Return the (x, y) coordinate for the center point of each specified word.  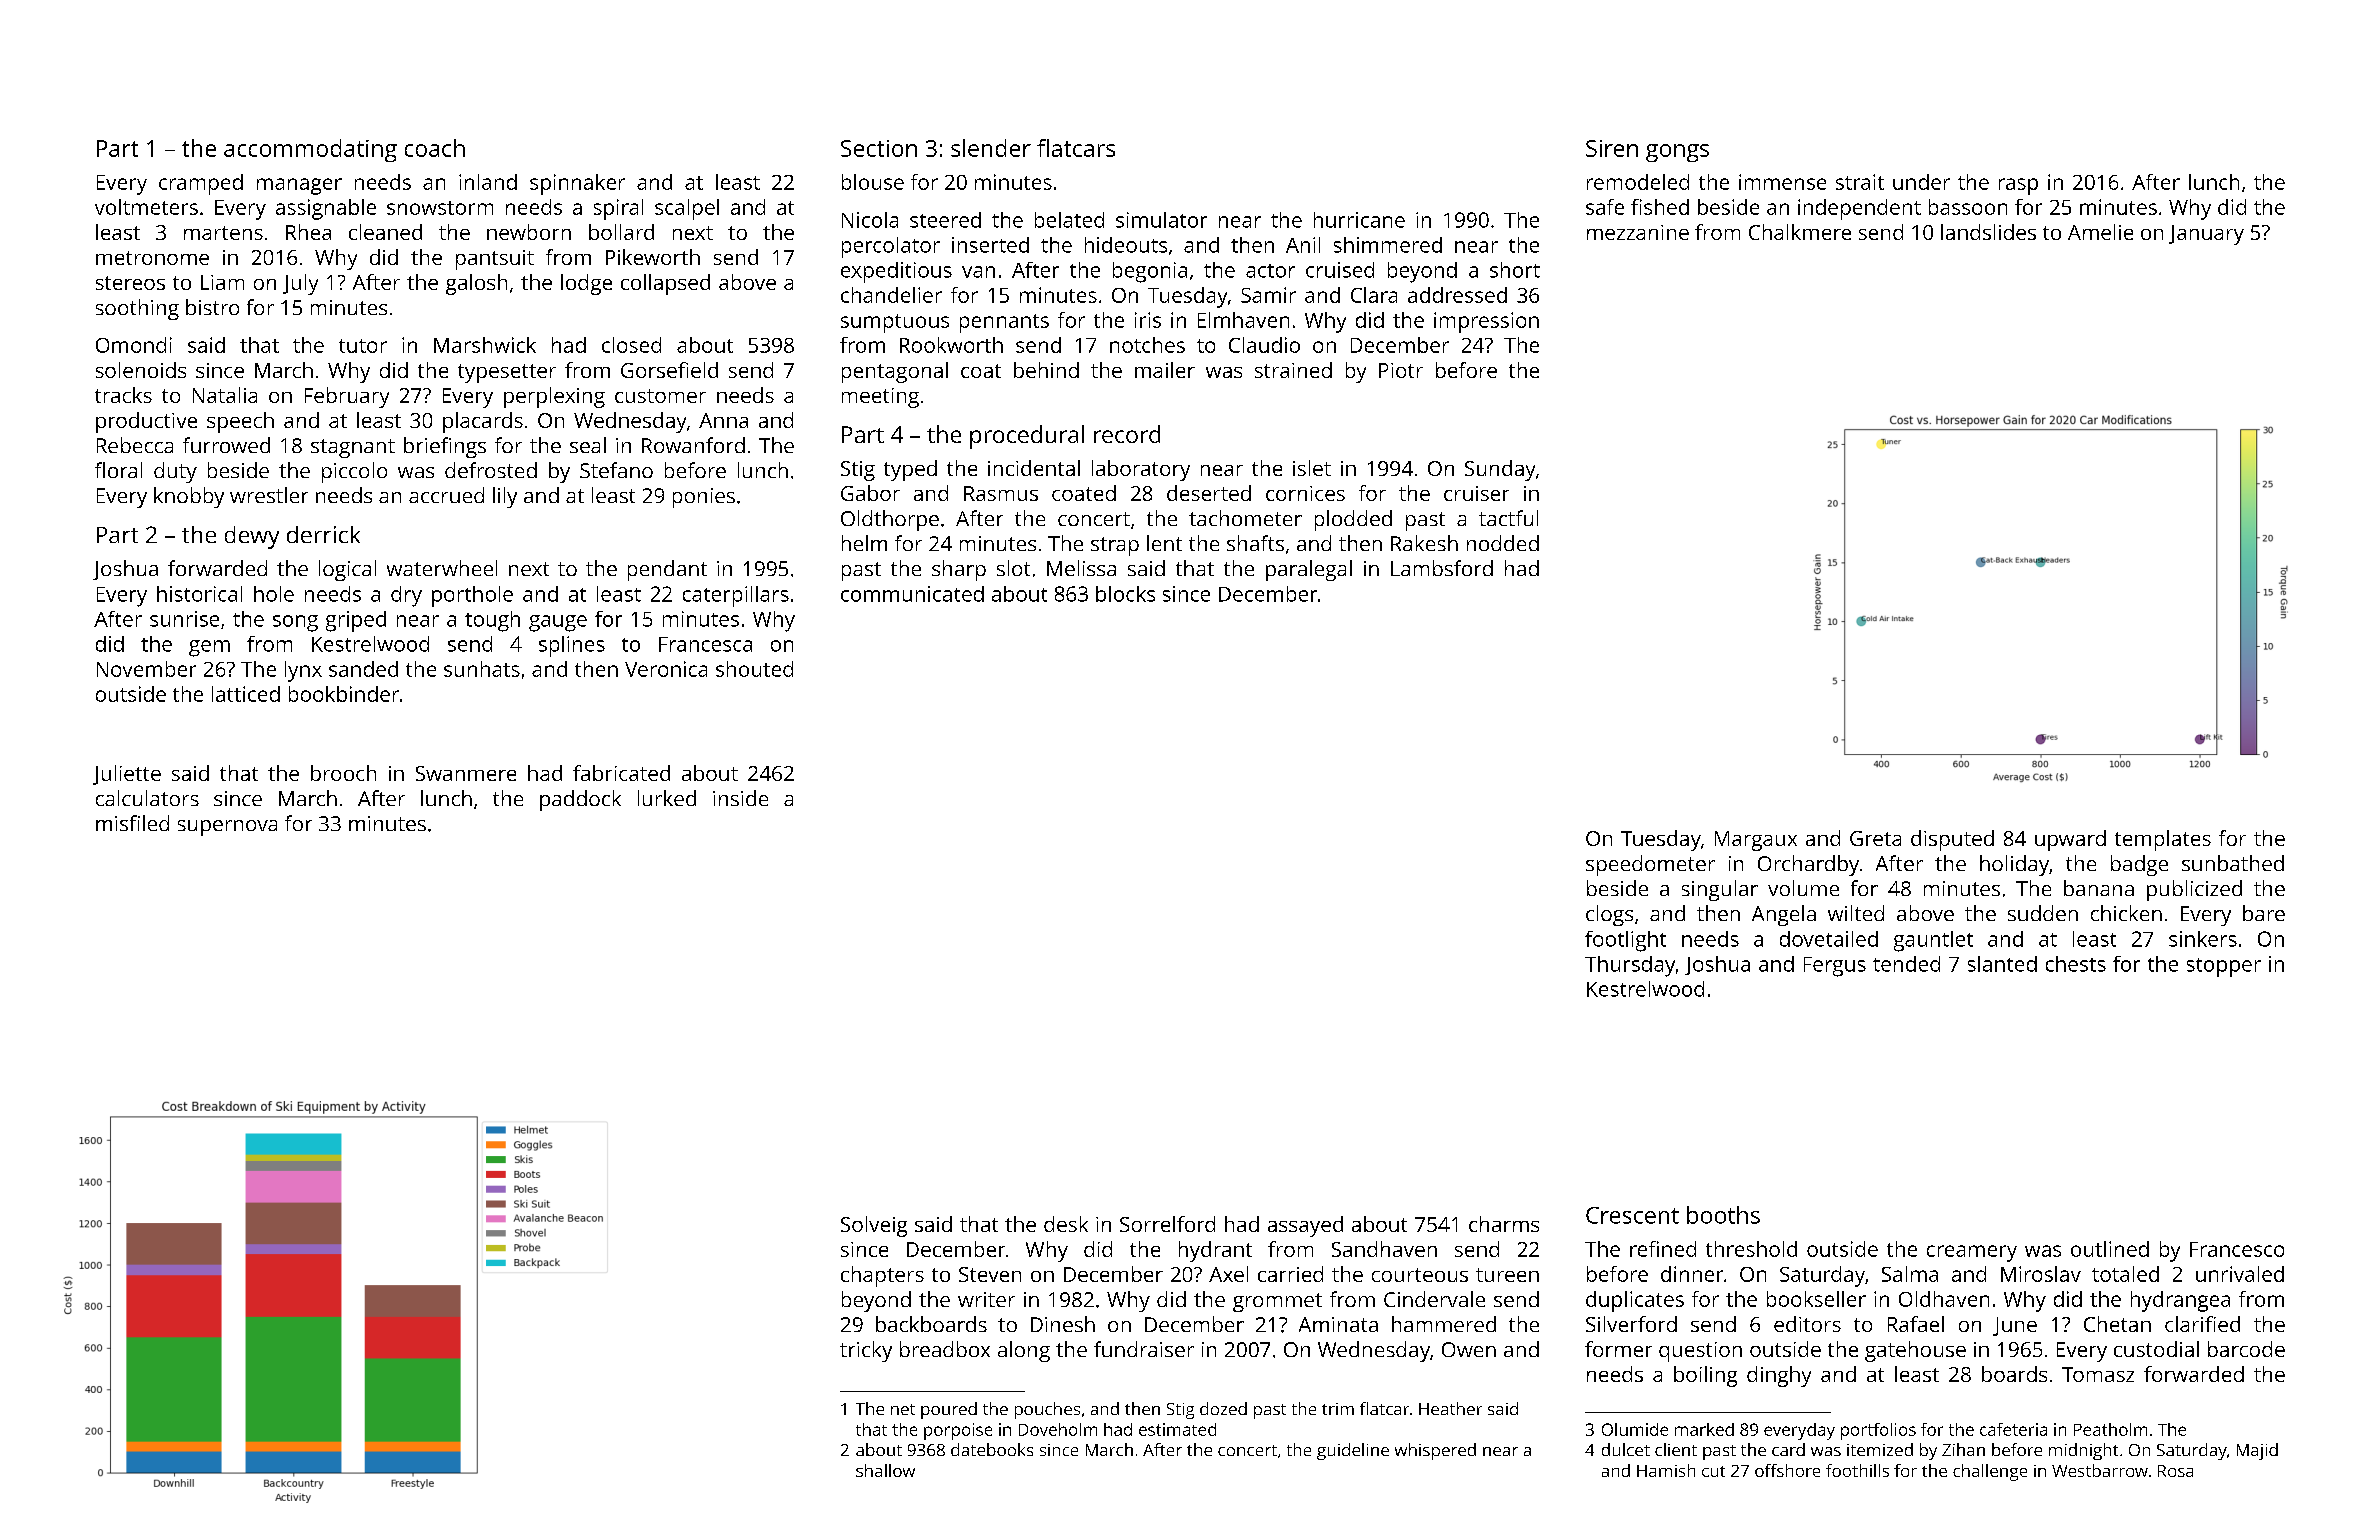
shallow (885, 1470)
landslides (1988, 232)
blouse (873, 182)
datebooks (992, 1449)
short (1515, 270)
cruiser (1476, 493)
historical (199, 594)
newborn (529, 232)
